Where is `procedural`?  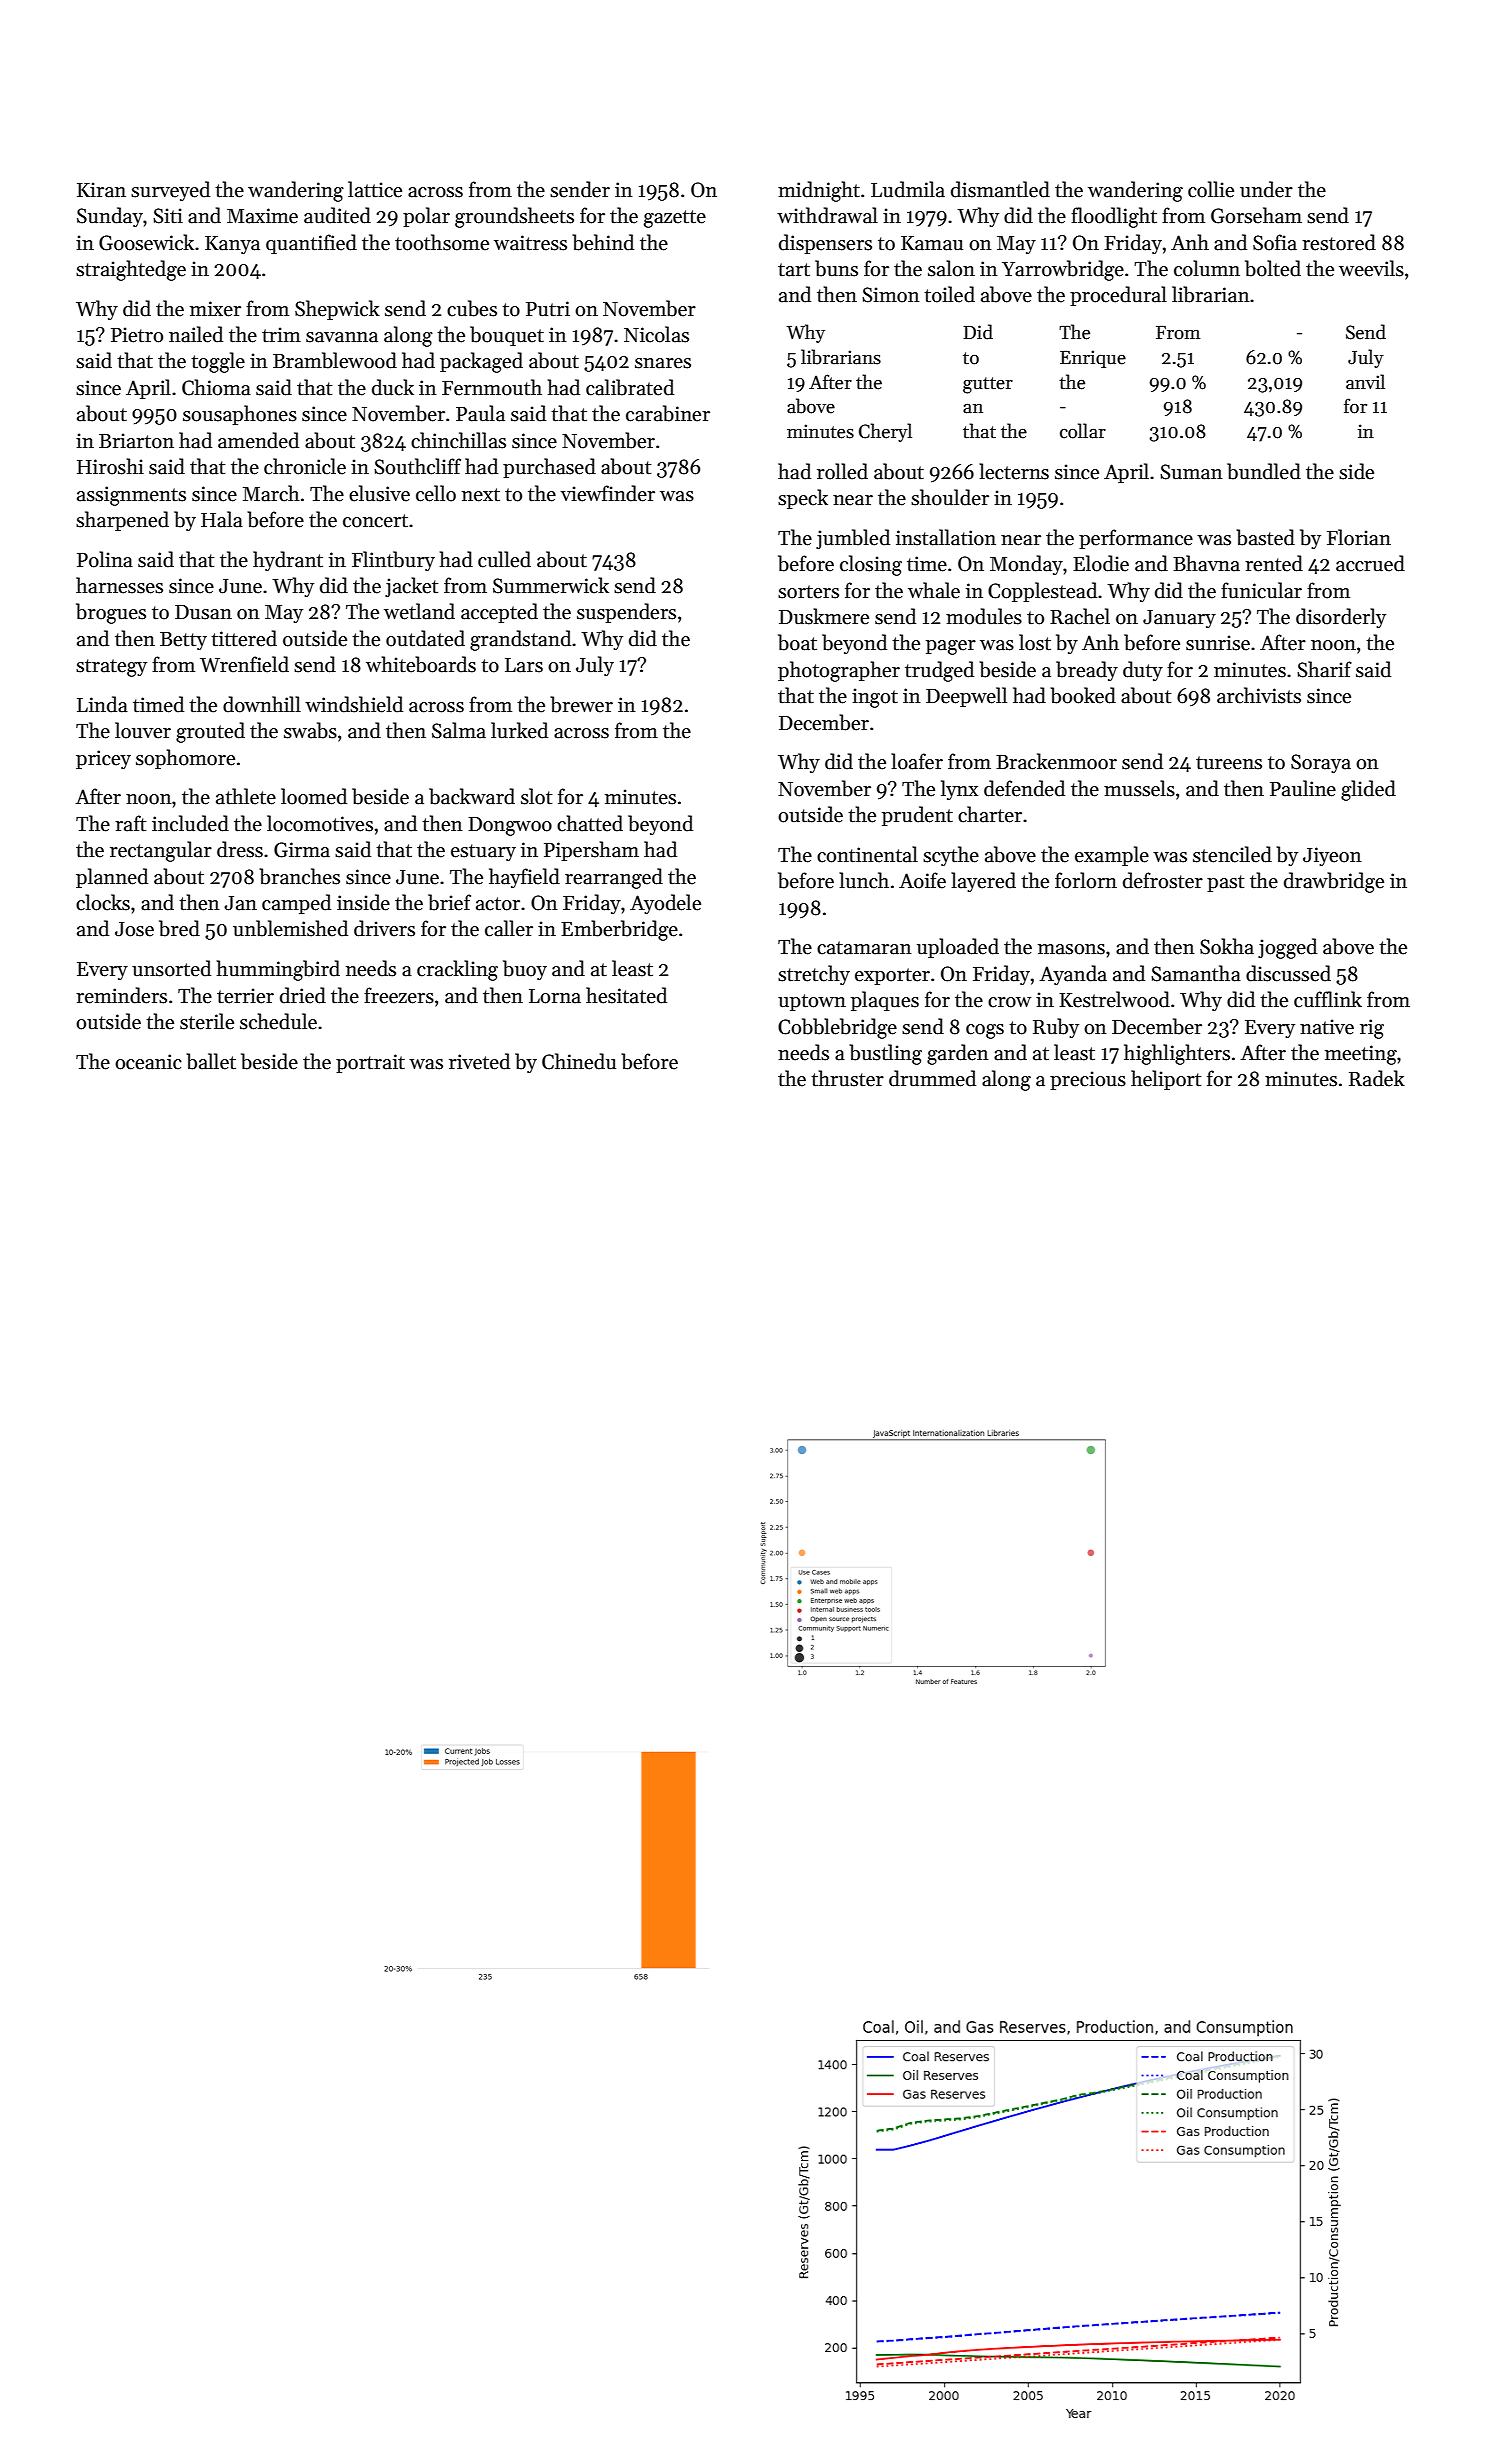 procedural is located at coordinates (1118, 296).
